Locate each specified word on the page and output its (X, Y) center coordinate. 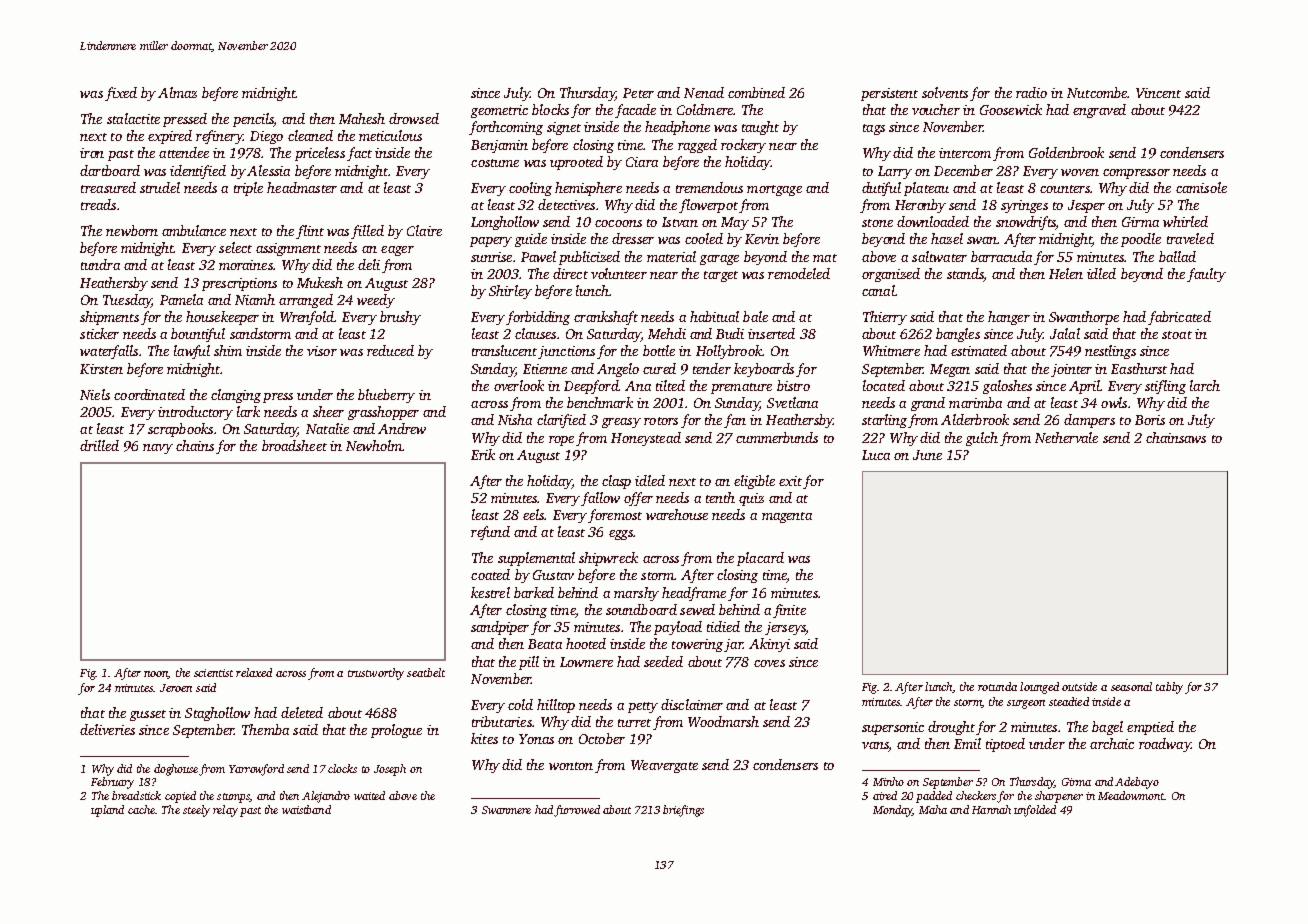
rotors (661, 421)
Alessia (268, 170)
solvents (945, 92)
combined (756, 92)
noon (156, 675)
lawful (192, 352)
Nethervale (1066, 437)
